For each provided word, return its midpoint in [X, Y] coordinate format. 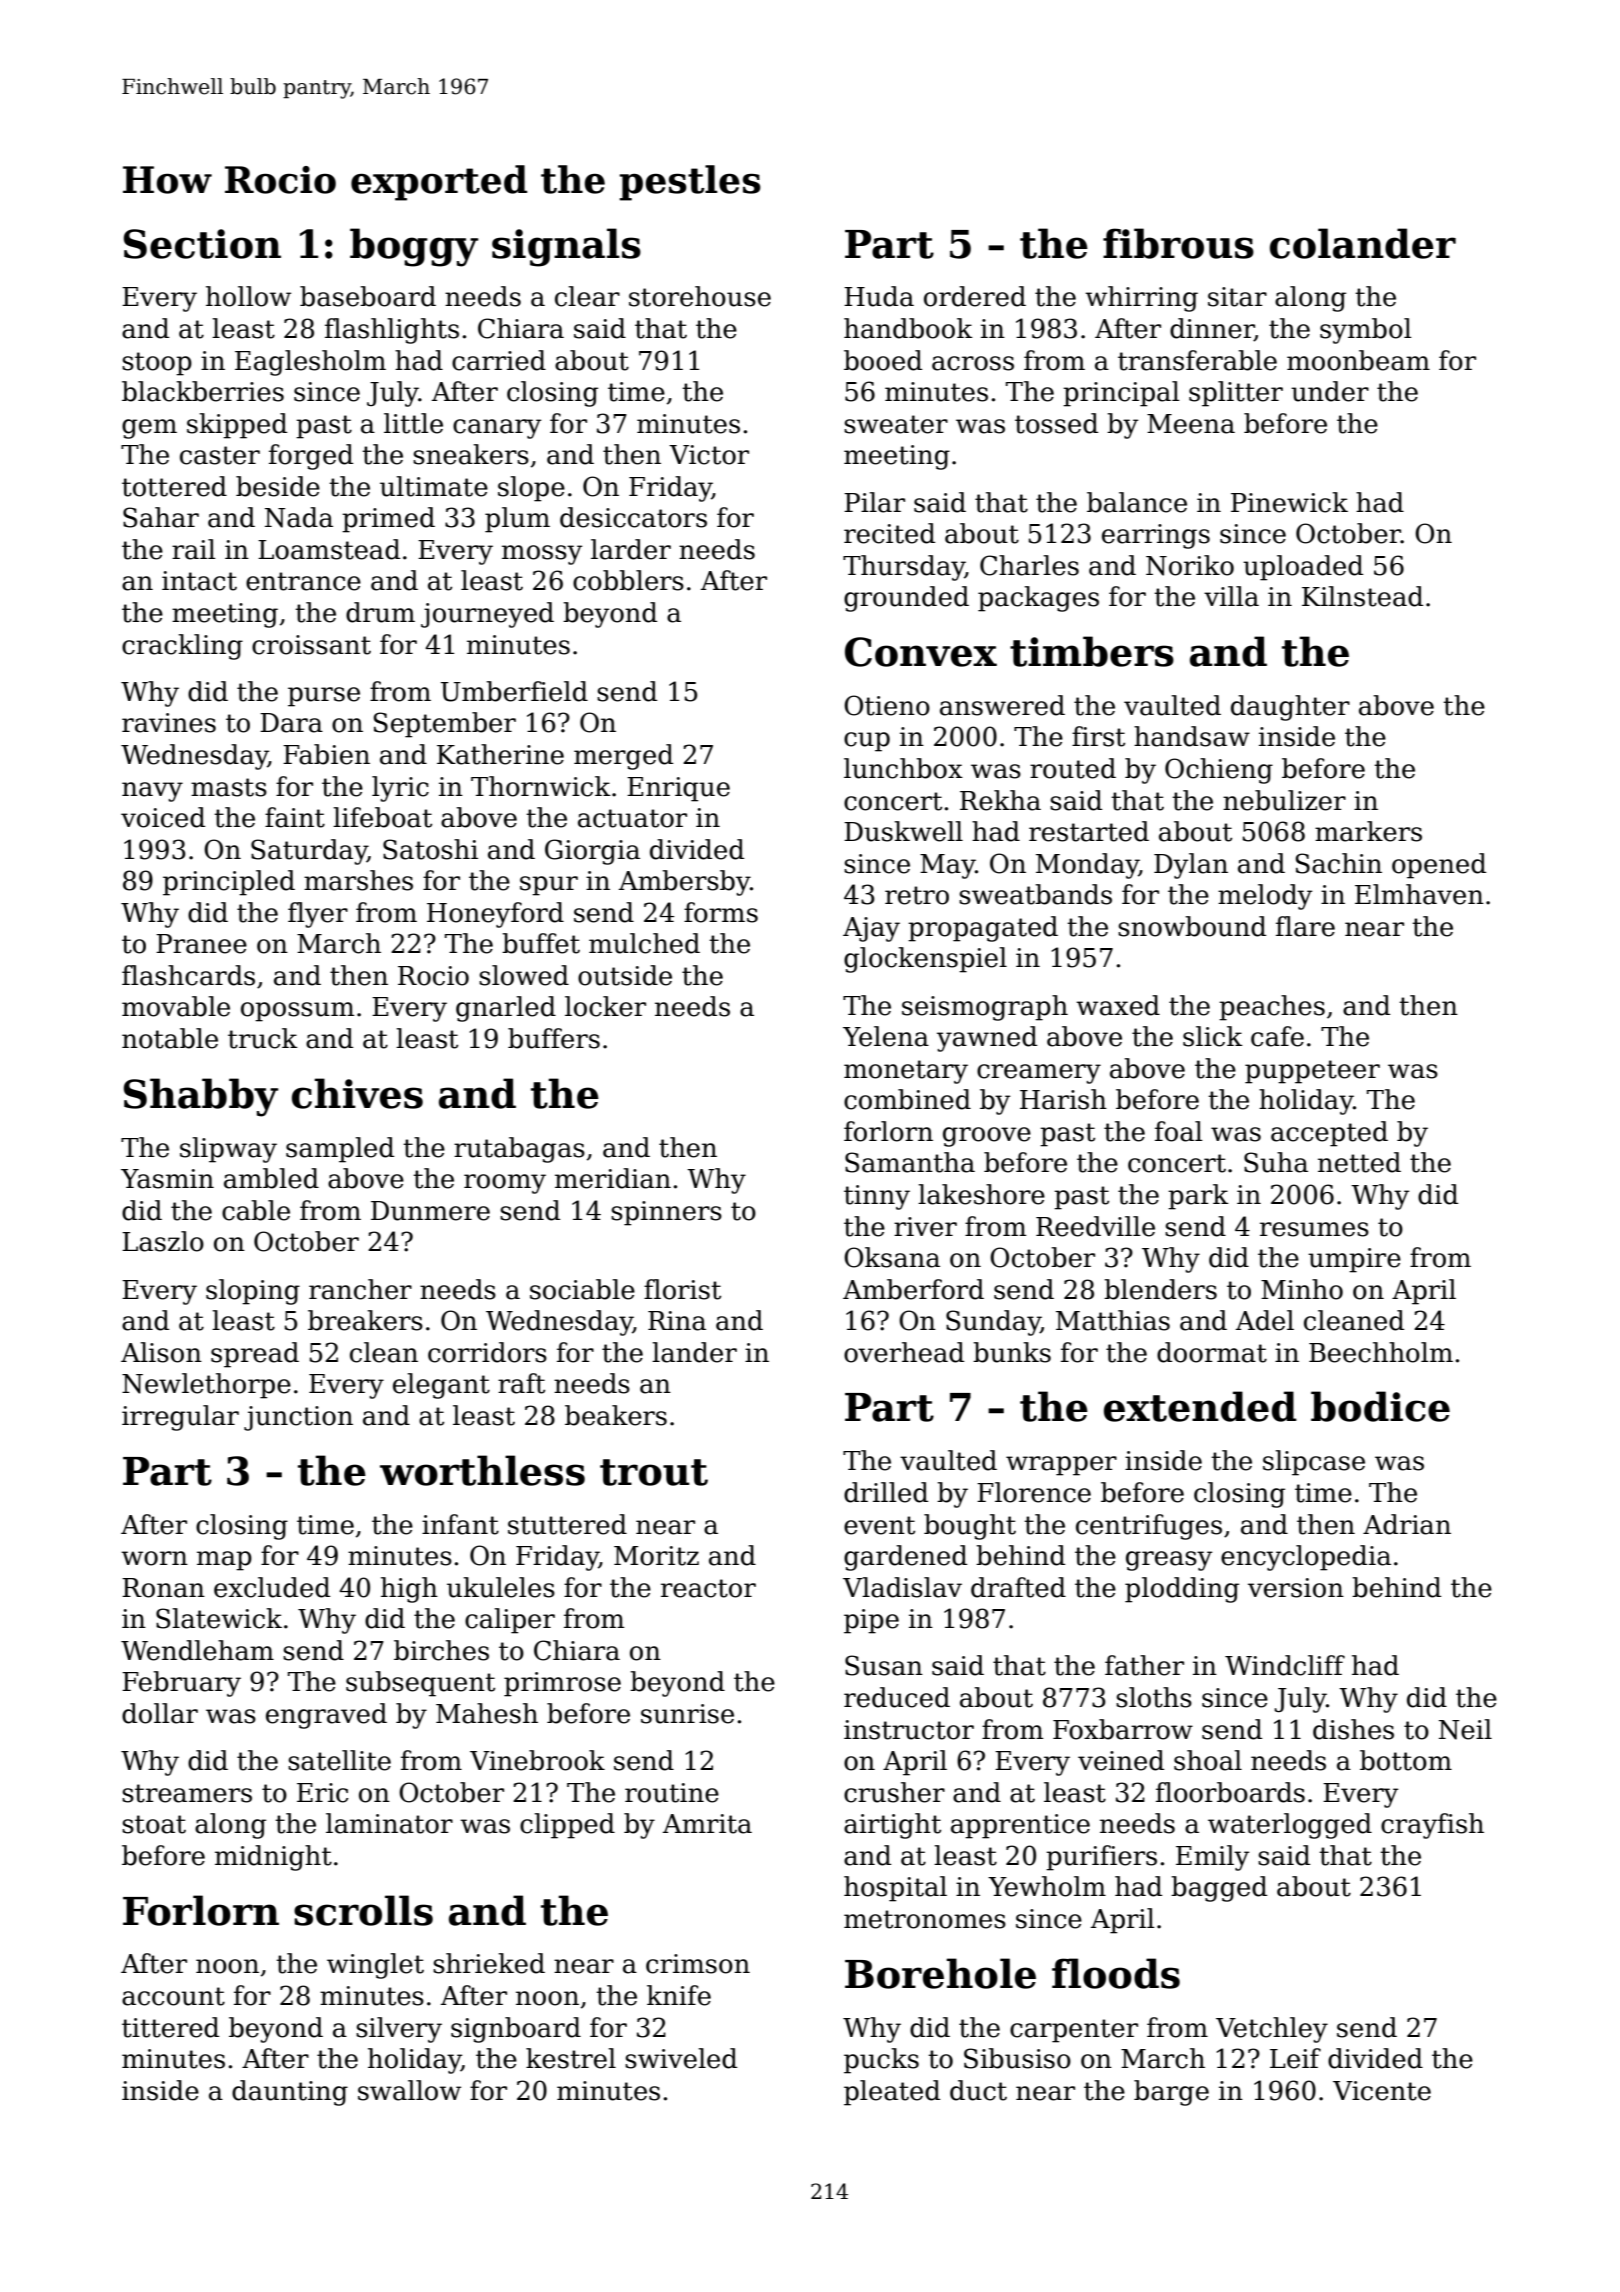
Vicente [1382, 2091]
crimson [698, 1964]
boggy [414, 247]
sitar [1237, 297]
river [925, 1227]
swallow [409, 2090]
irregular [180, 1418]
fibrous [1178, 243]
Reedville [1095, 1226]
